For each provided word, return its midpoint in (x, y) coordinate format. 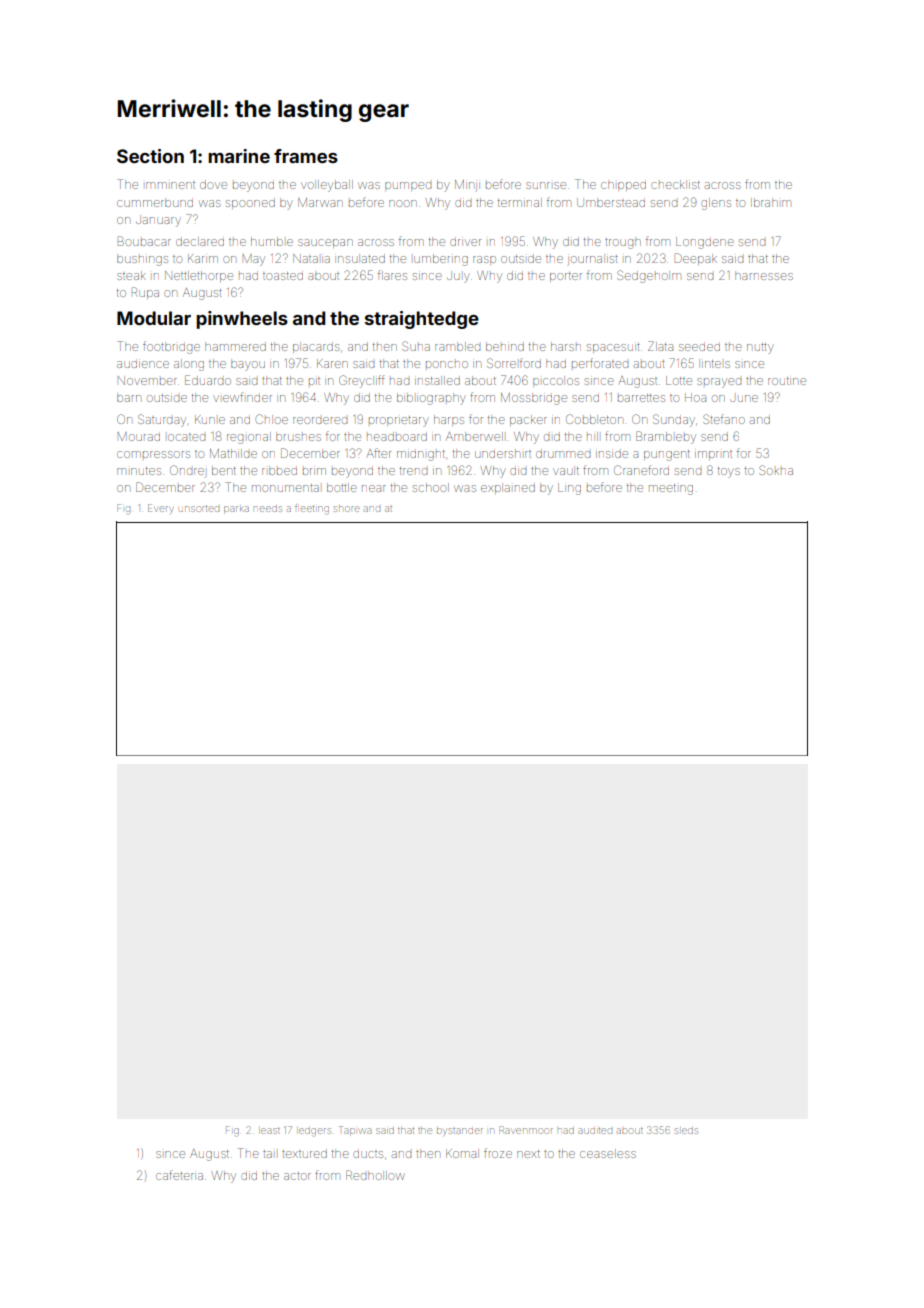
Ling (569, 489)
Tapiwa (355, 1131)
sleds (686, 1131)
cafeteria (179, 1175)
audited (595, 1131)
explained (508, 488)
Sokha (776, 470)
